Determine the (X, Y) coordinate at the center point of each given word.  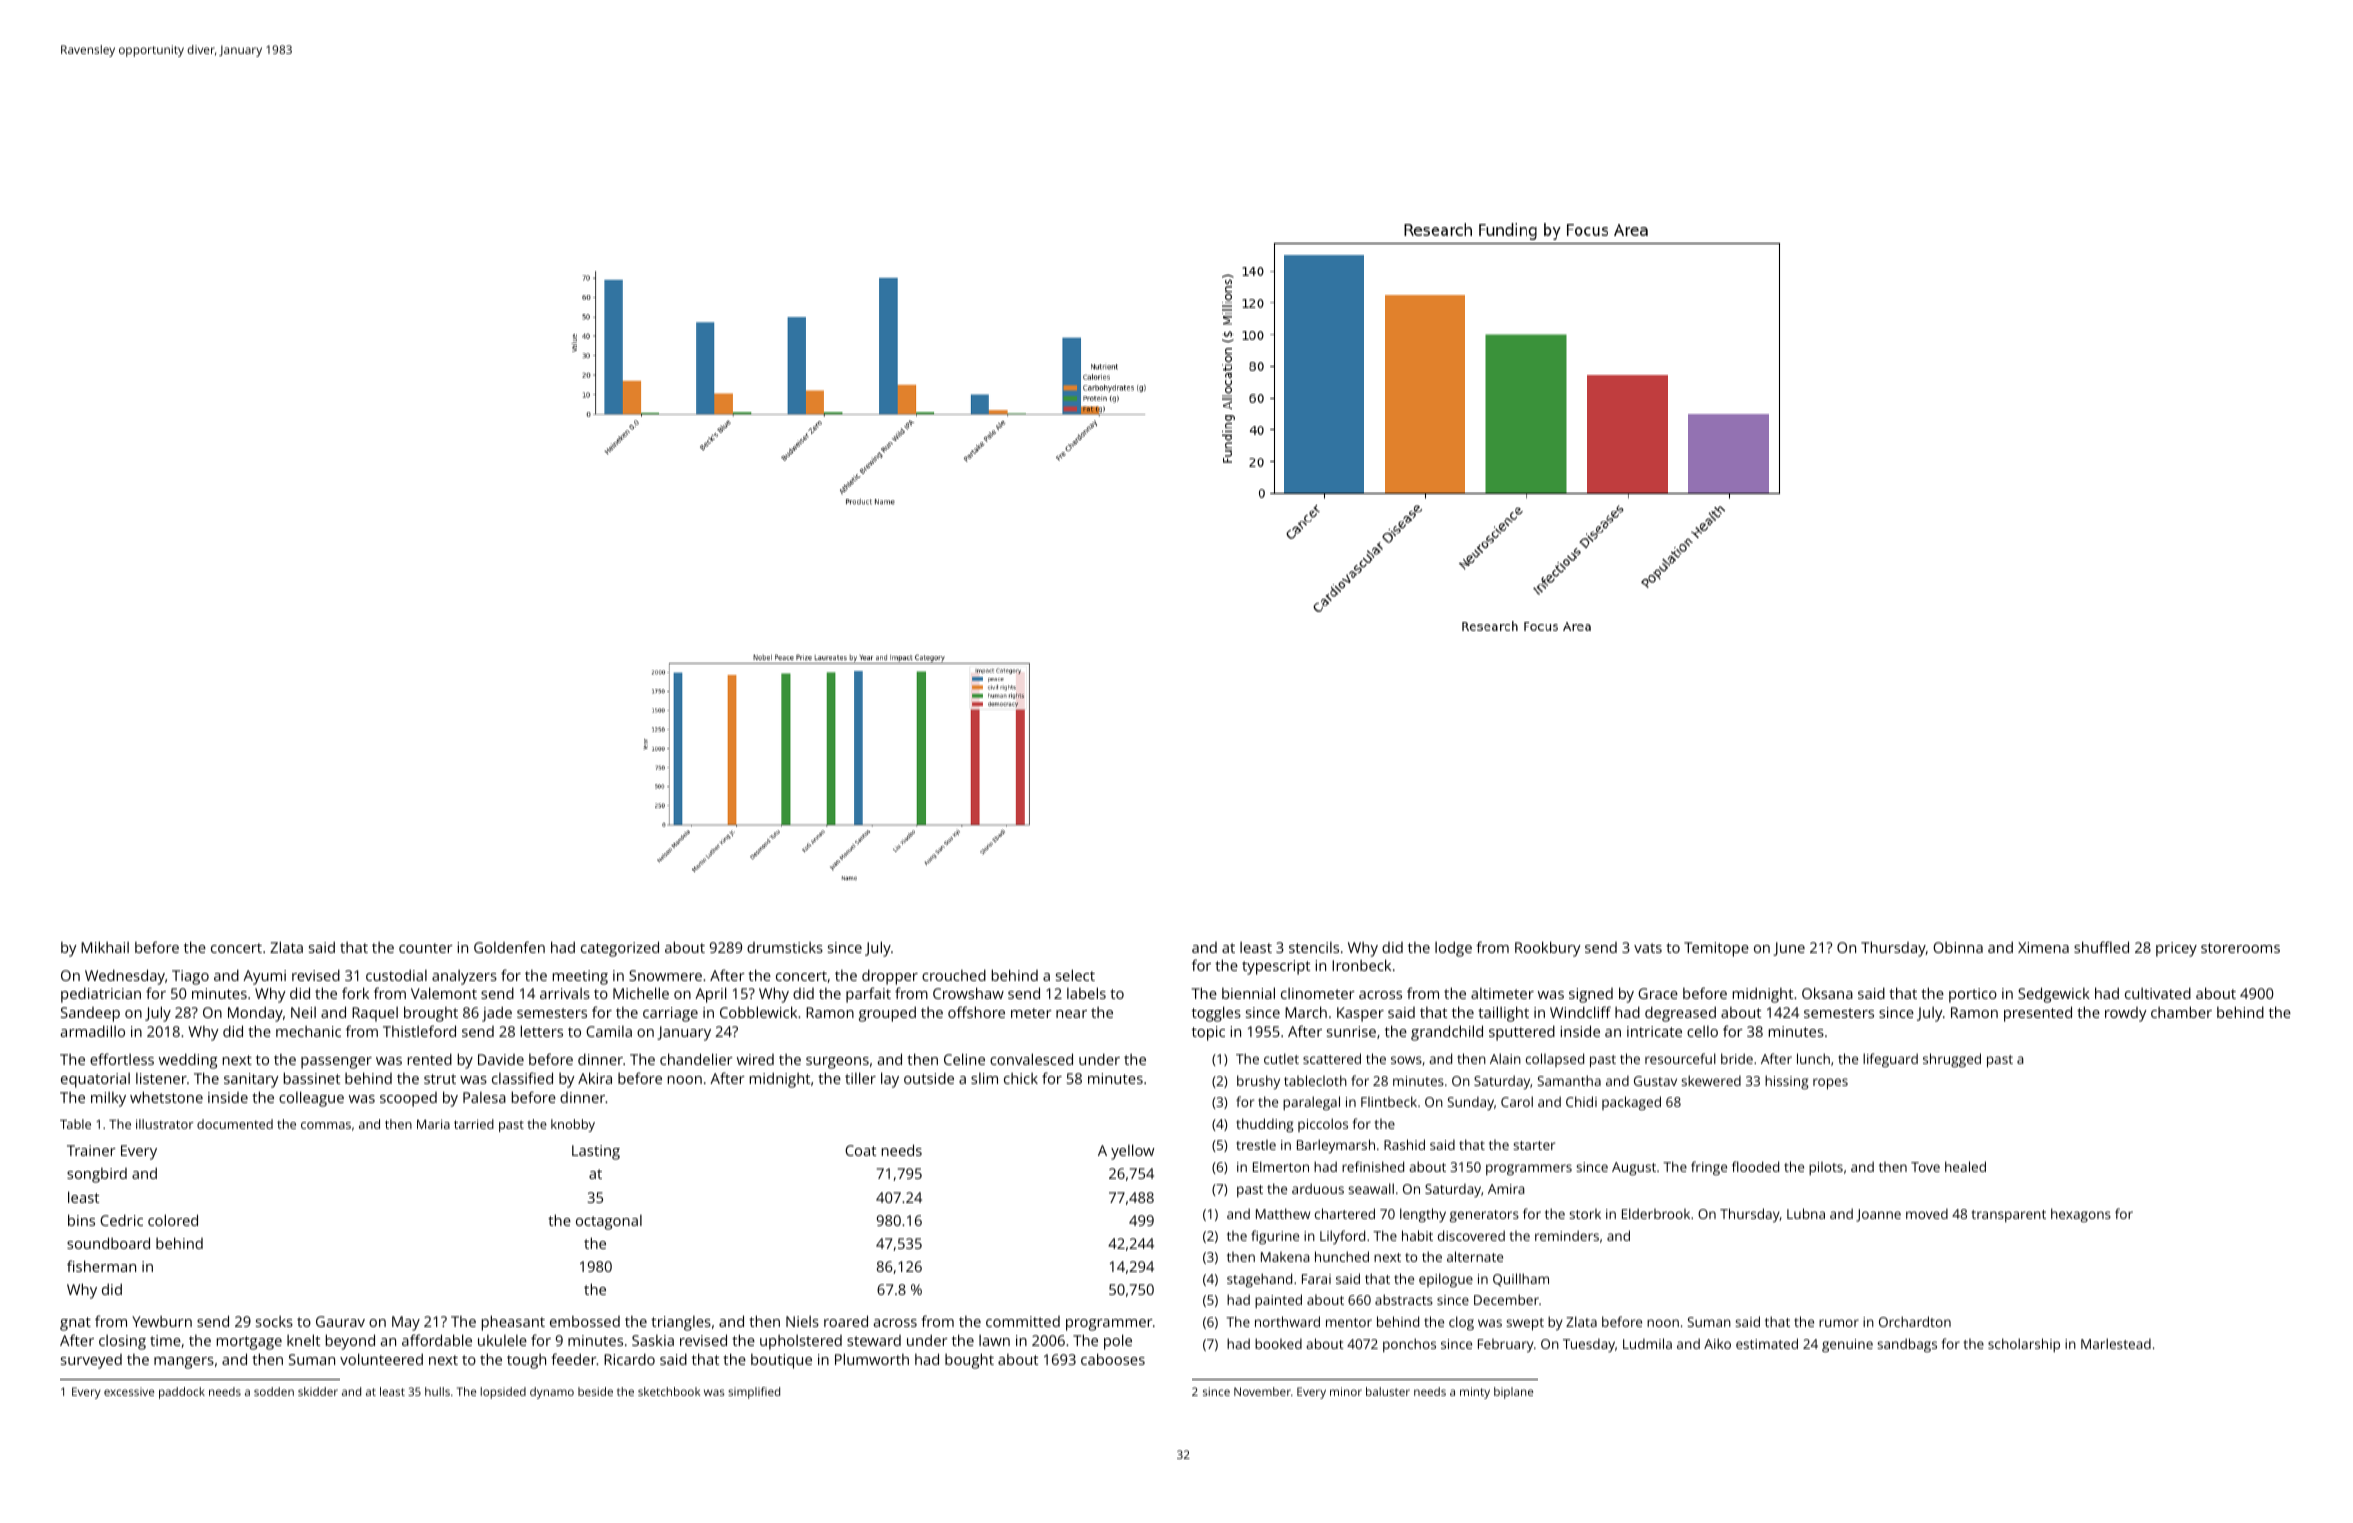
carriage (670, 1014)
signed (1591, 995)
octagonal (609, 1222)
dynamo (552, 1393)
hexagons (2081, 1215)
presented (2038, 1014)
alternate (1475, 1256)
